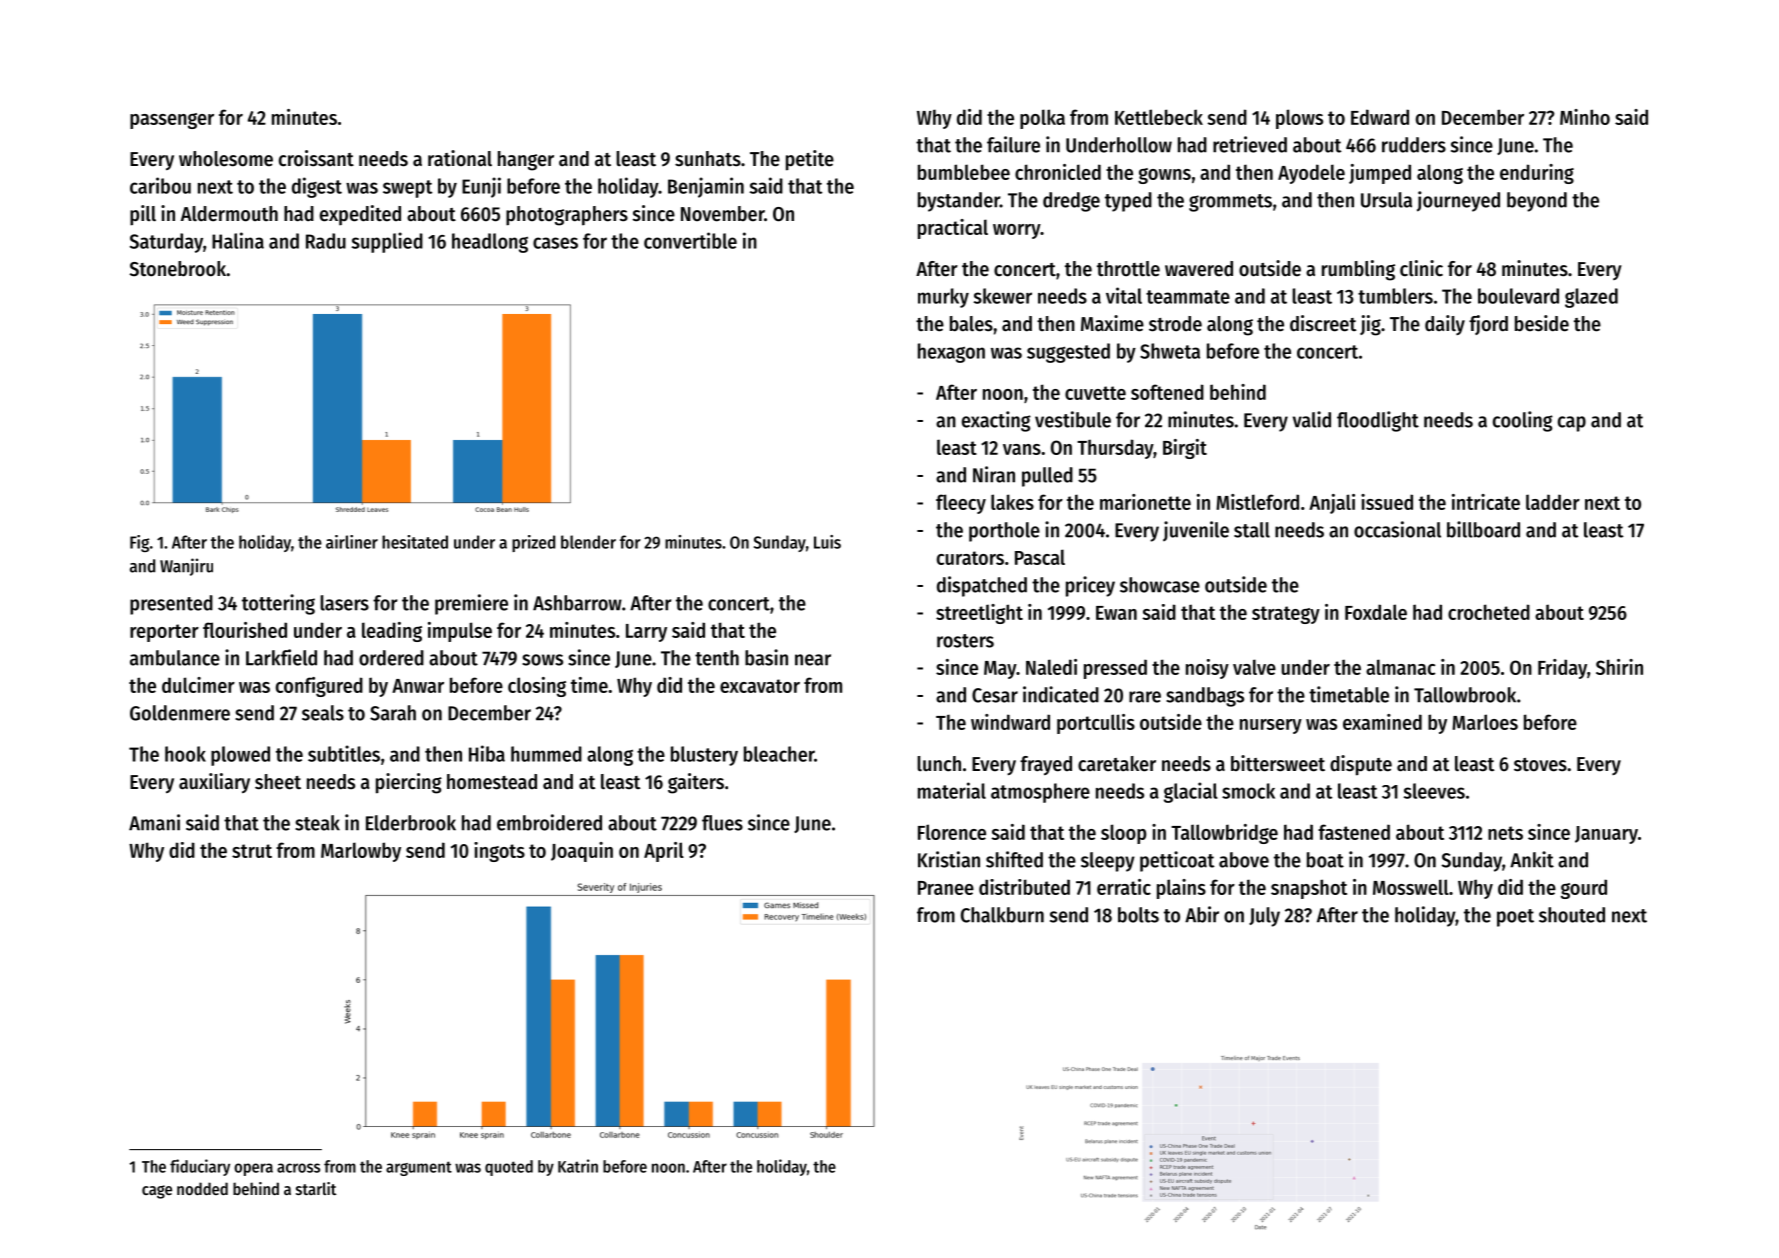 The height and width of the screenshot is (1258, 1779). Describe the element at coordinates (352, 542) in the screenshot. I see `airliner` at that location.
